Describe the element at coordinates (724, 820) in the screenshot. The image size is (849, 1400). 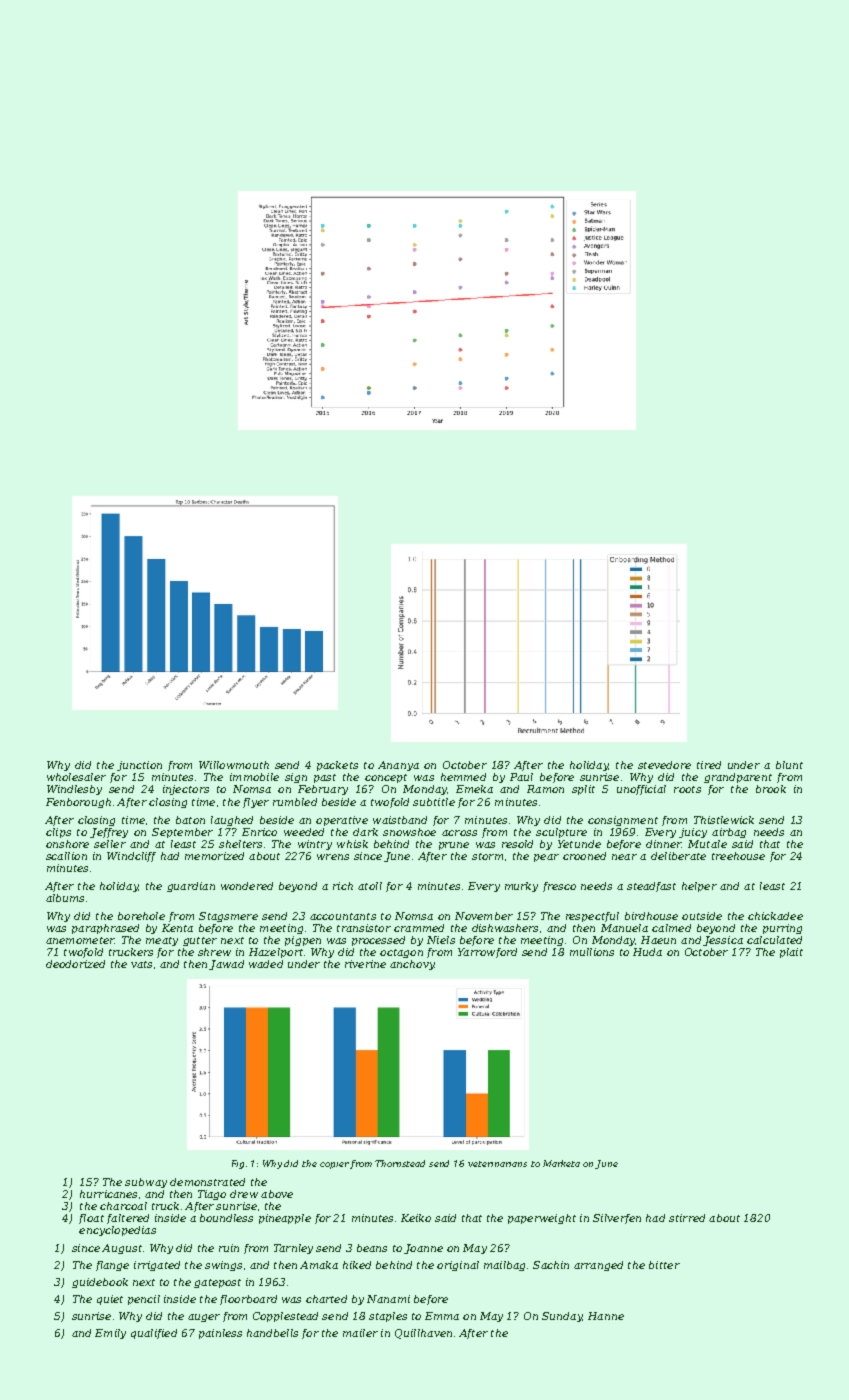
I see `Thistlewick` at that location.
